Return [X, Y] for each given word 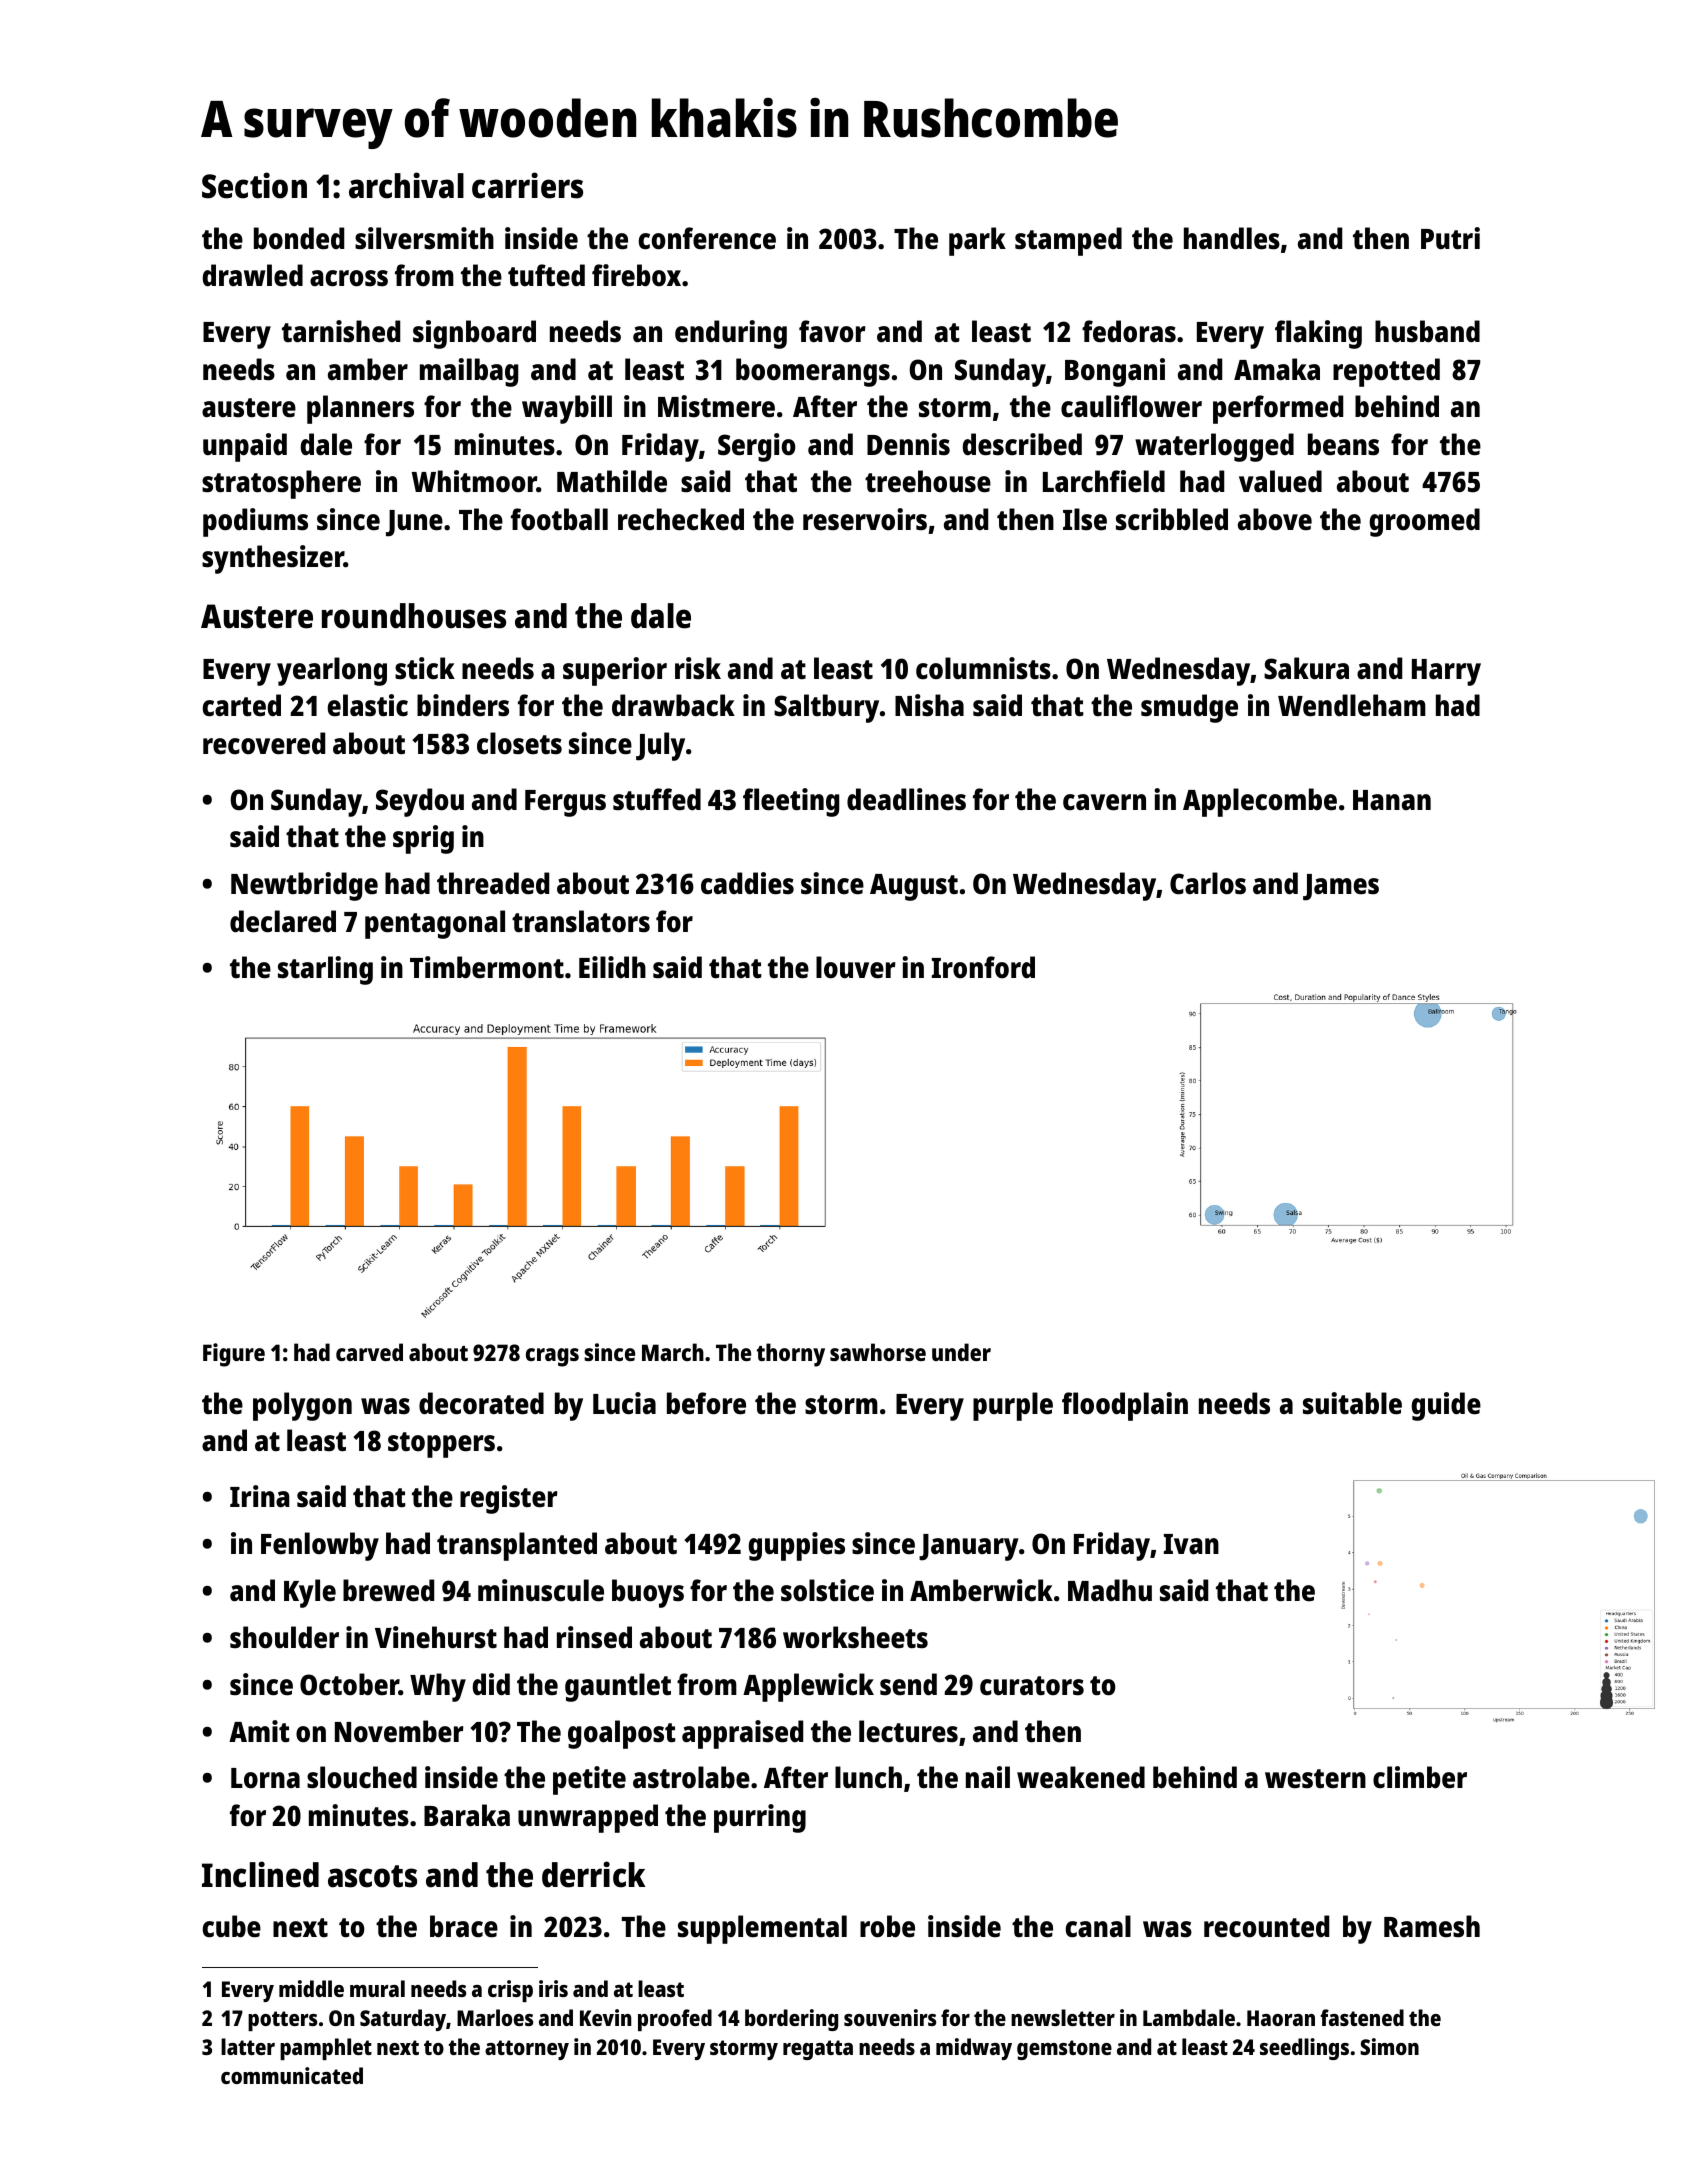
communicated [292, 2075]
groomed [1424, 522]
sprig [423, 839]
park [977, 241]
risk [698, 668]
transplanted [517, 1546]
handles [1232, 238]
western [1315, 1779]
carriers [527, 185]
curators [1032, 1686]
